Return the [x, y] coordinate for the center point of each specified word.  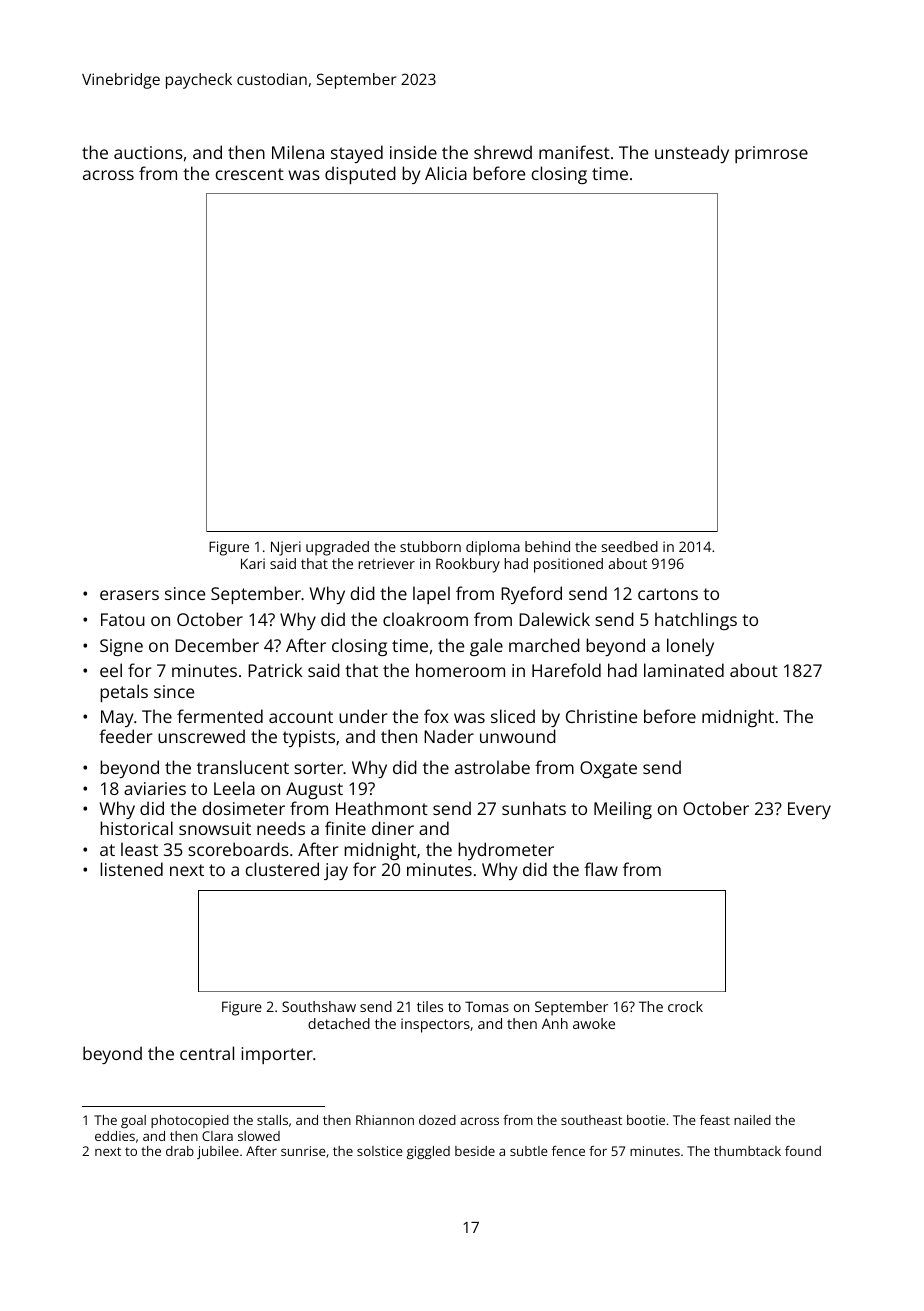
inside [413, 152]
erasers [129, 595]
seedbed [630, 546]
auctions [148, 152]
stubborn [430, 546]
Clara [217, 1136]
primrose [771, 154]
